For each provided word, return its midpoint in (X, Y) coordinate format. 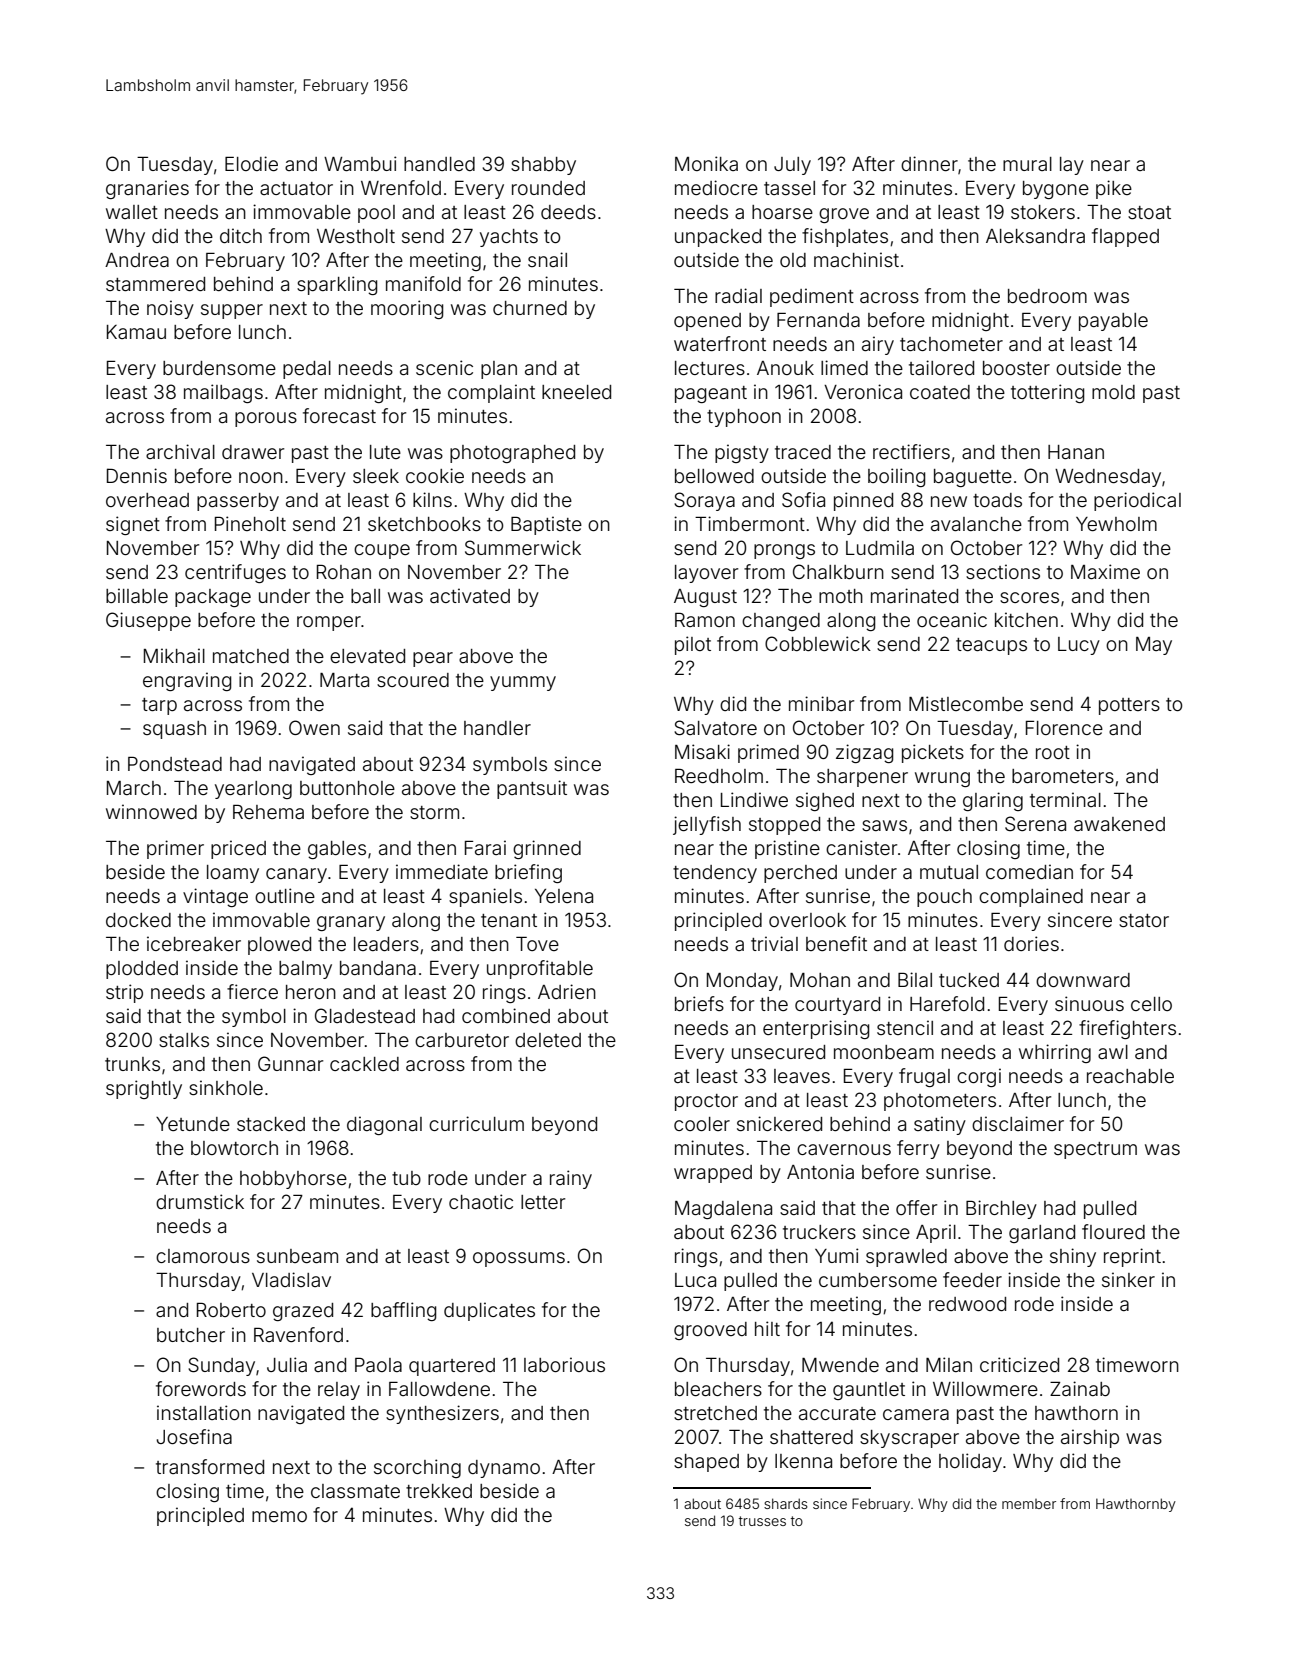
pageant (711, 394)
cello (1151, 1004)
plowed (279, 946)
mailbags (223, 393)
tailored (941, 367)
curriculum (476, 1123)
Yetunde (193, 1124)
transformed (210, 1466)
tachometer (951, 344)
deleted (548, 1040)
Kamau (136, 332)
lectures (710, 368)
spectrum (1095, 1150)
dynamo (504, 1469)
